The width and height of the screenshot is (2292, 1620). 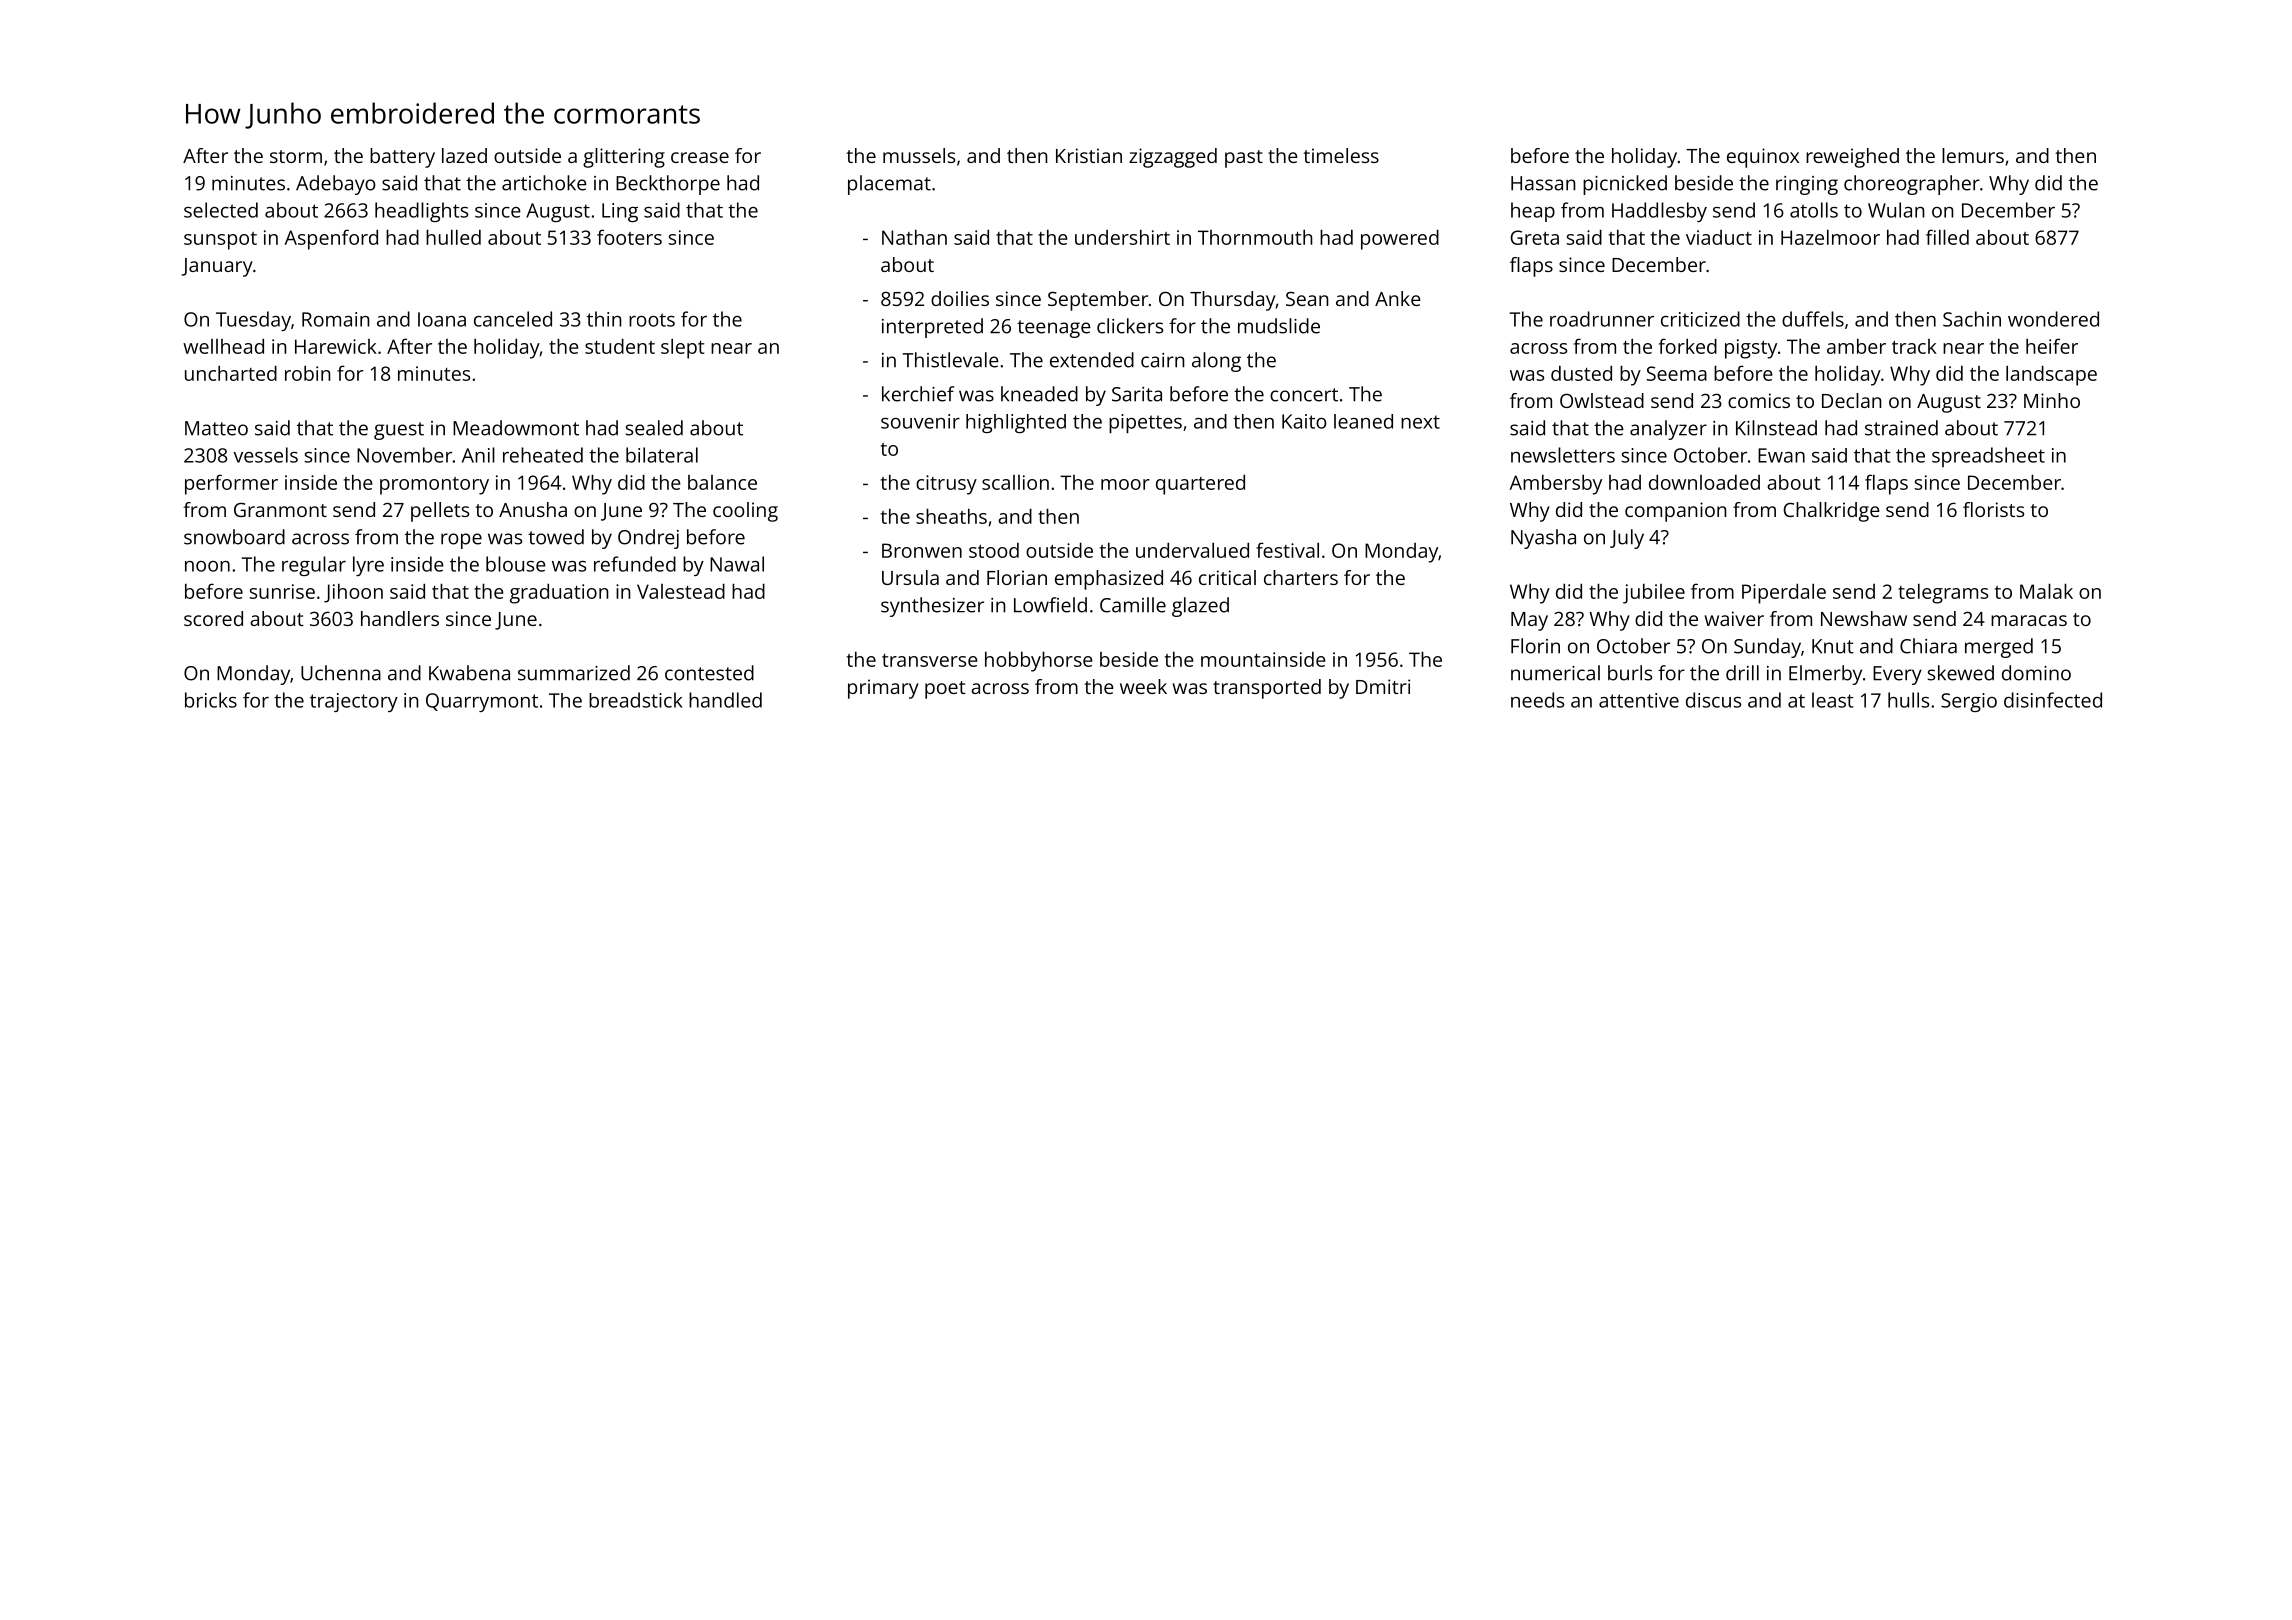 What do you see at coordinates (216, 428) in the screenshot?
I see `Matteo` at bounding box center [216, 428].
